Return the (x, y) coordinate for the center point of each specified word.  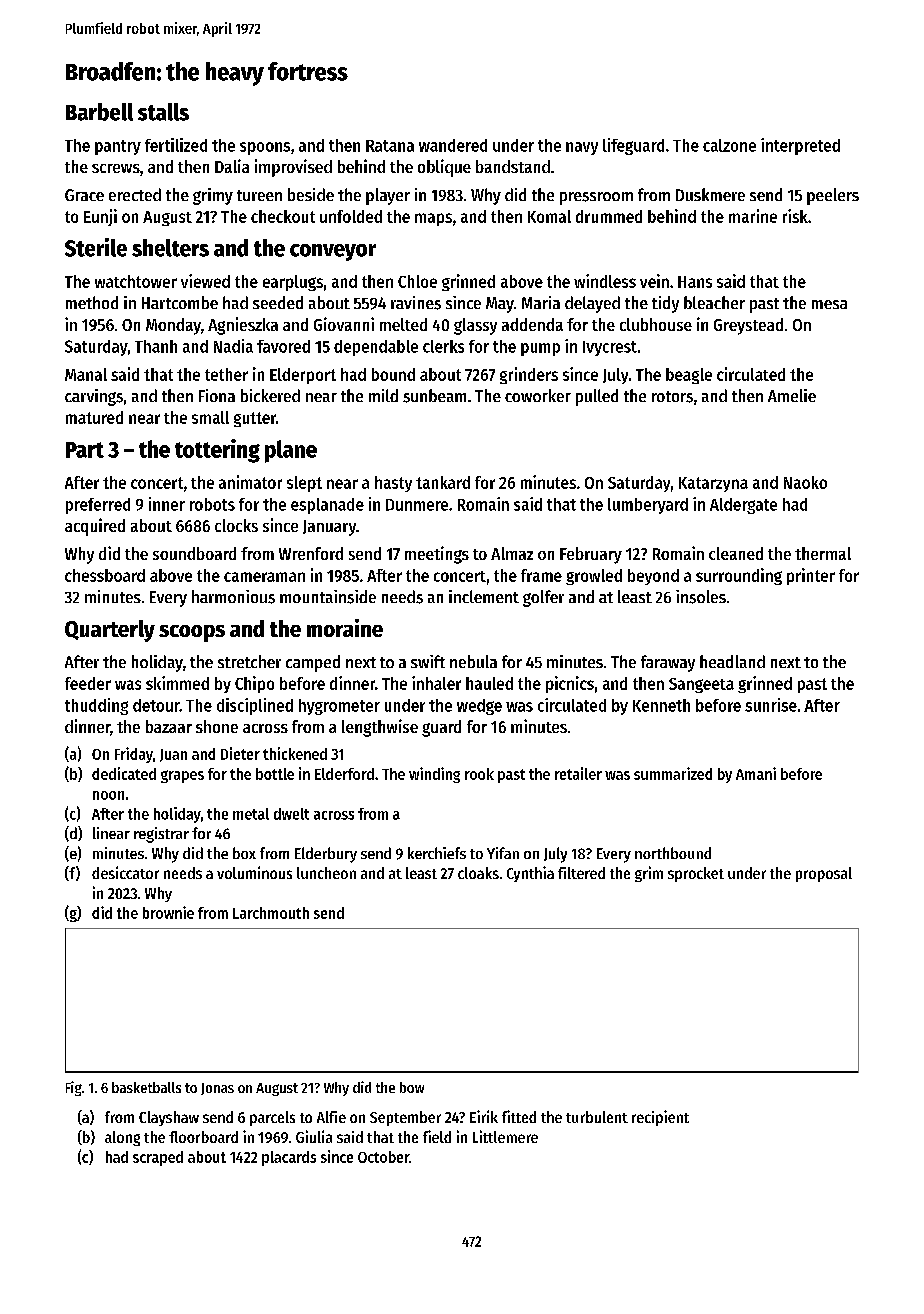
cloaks (478, 873)
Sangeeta (701, 685)
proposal (824, 874)
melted (403, 324)
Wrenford (311, 553)
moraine (345, 628)
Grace (84, 195)
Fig (74, 1088)
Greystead (748, 326)
